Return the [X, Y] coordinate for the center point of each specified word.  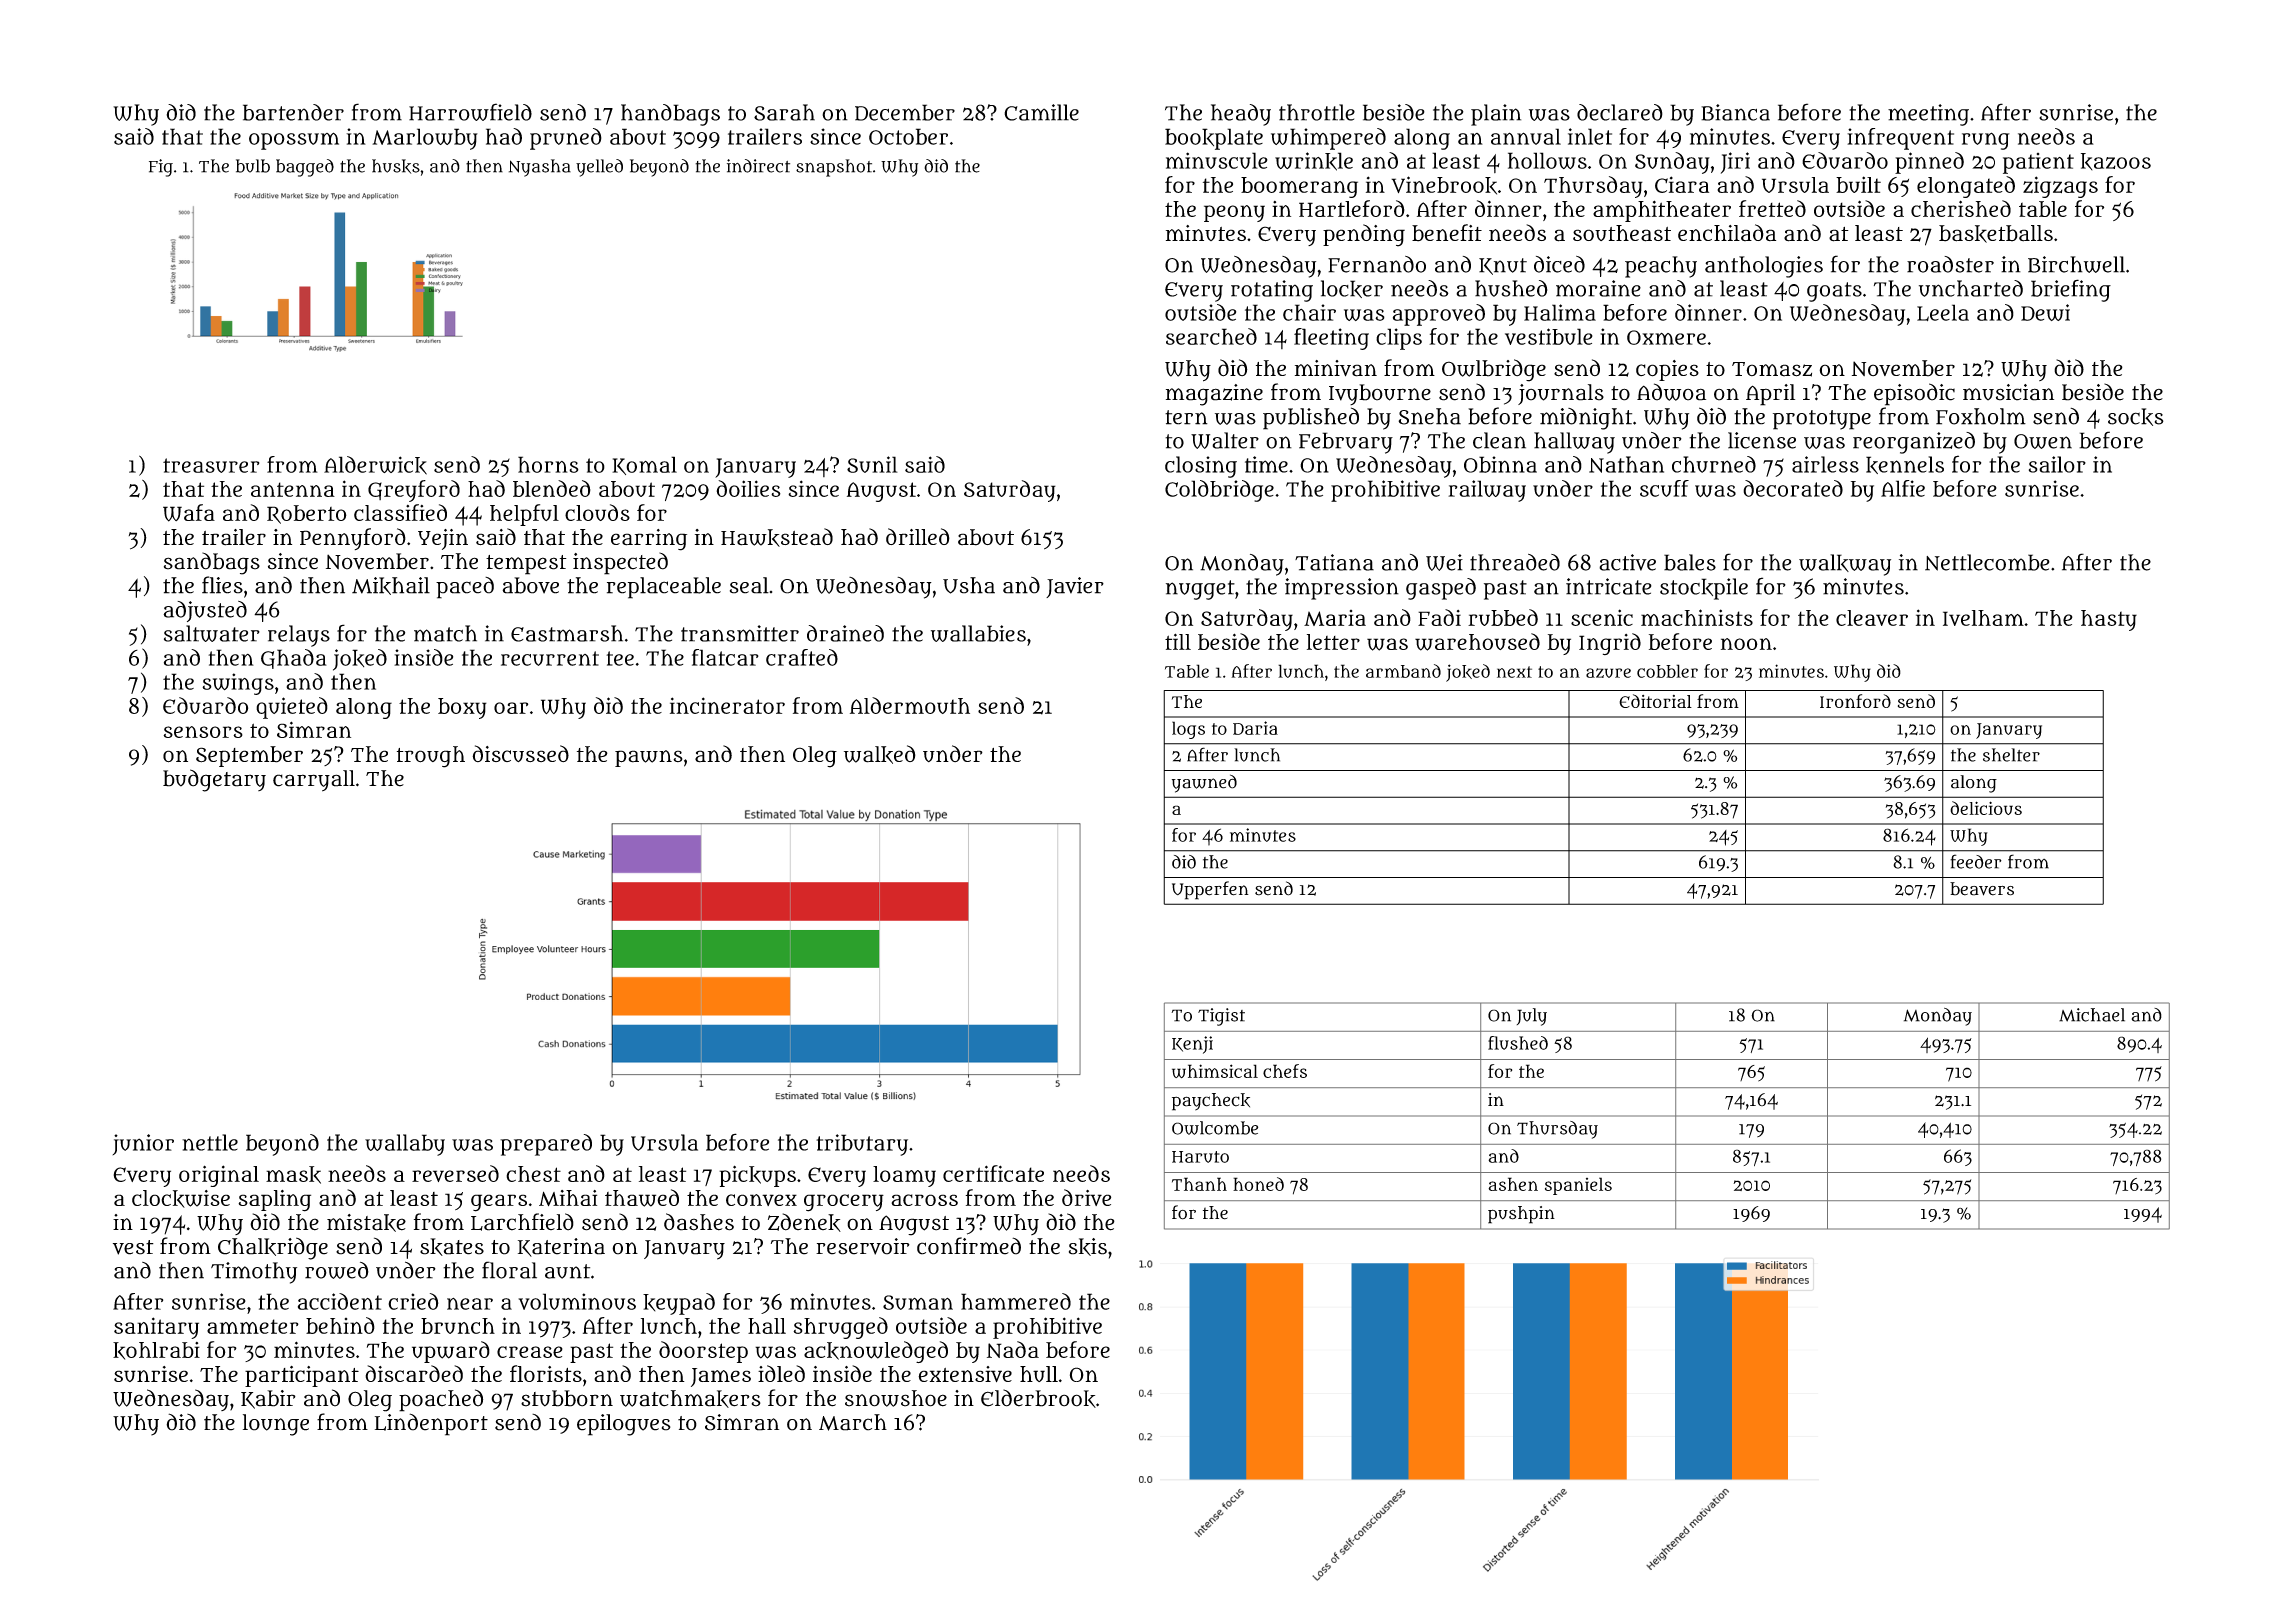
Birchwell [2076, 264]
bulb [253, 166]
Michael [2092, 1015]
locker [1352, 289]
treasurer [211, 465]
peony [1234, 213]
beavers [1982, 889]
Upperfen [1210, 890]
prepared [546, 1145]
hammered [1016, 1301]
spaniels [1578, 1186]
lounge [276, 1425]
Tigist [1221, 1017]
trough [431, 757]
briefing [2071, 290]
